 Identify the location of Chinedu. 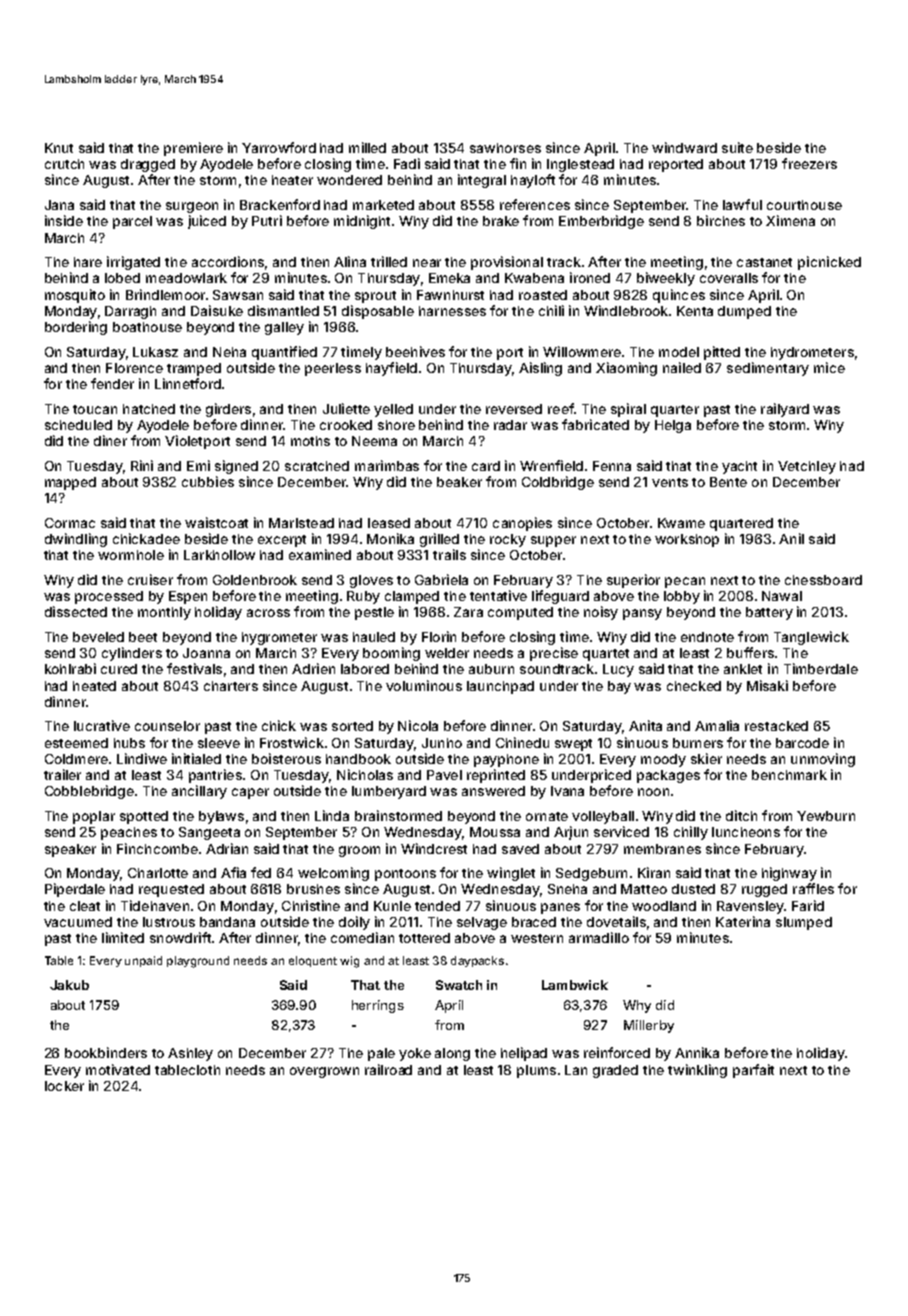
(522, 742).
